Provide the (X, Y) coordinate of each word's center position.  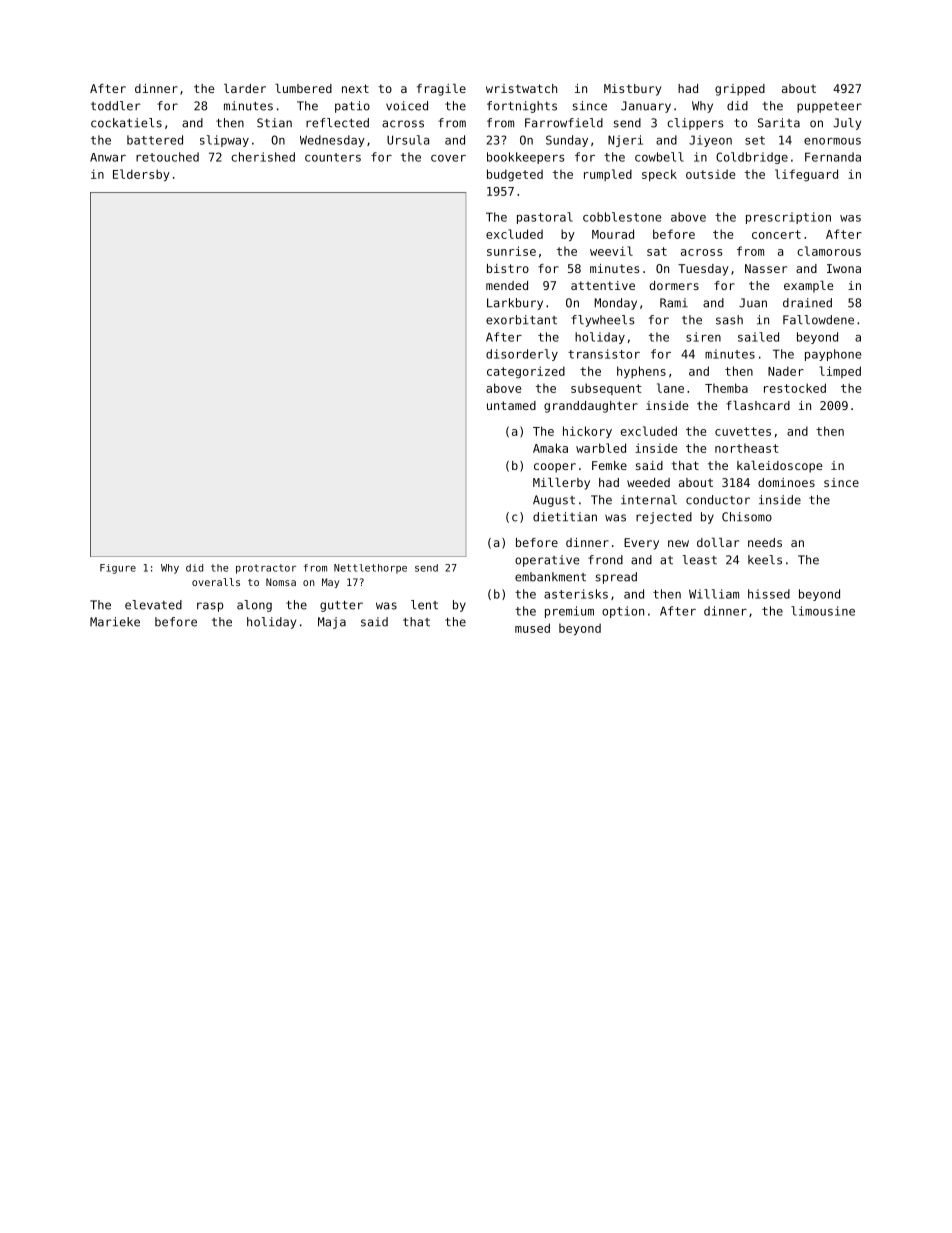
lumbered (303, 88)
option (623, 612)
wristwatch (521, 88)
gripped (740, 90)
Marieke (115, 622)
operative (547, 561)
